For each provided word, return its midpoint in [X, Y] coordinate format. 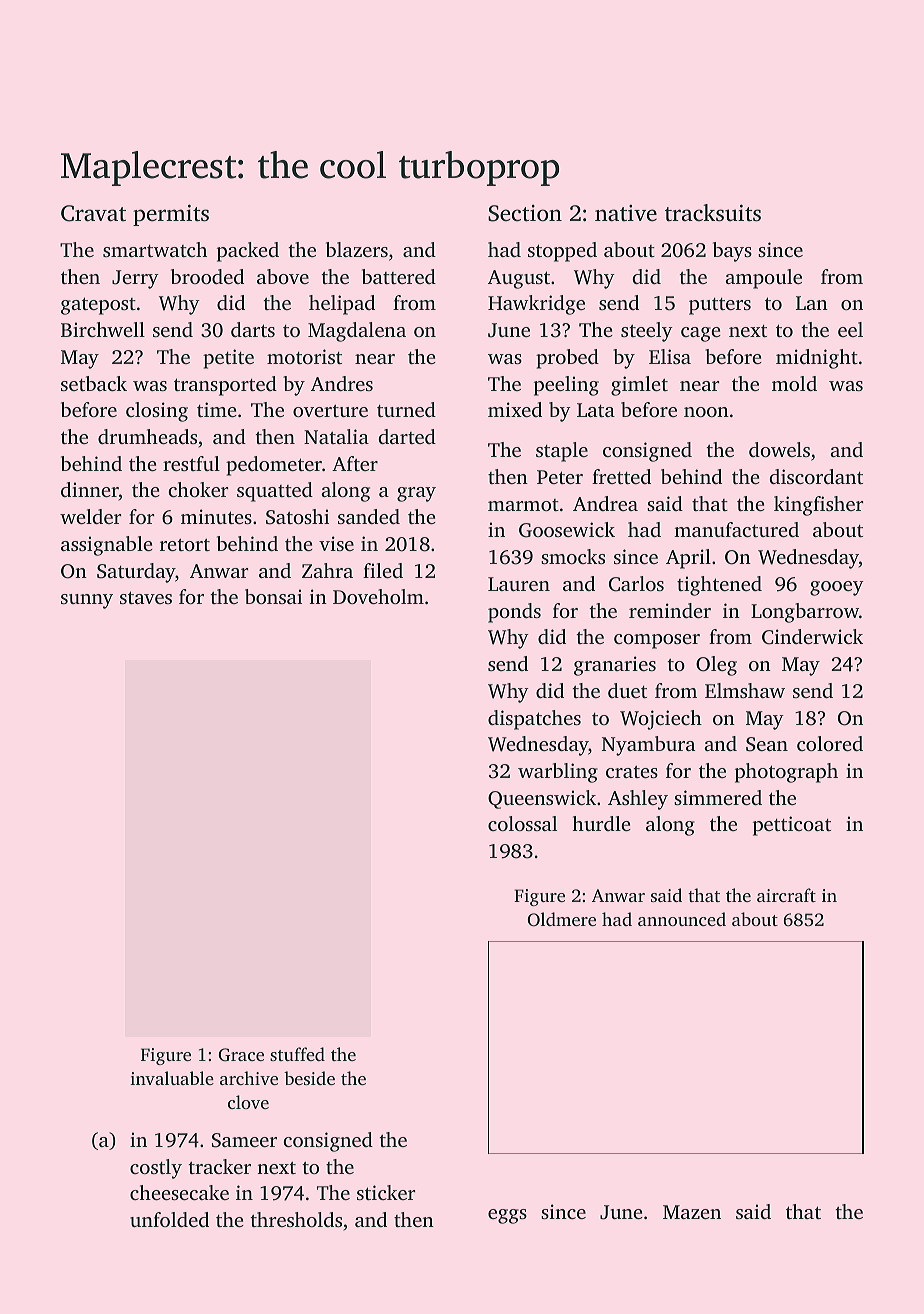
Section [525, 213]
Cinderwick [812, 637]
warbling [558, 773]
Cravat [93, 213]
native [626, 213]
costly [156, 1169]
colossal [522, 823]
